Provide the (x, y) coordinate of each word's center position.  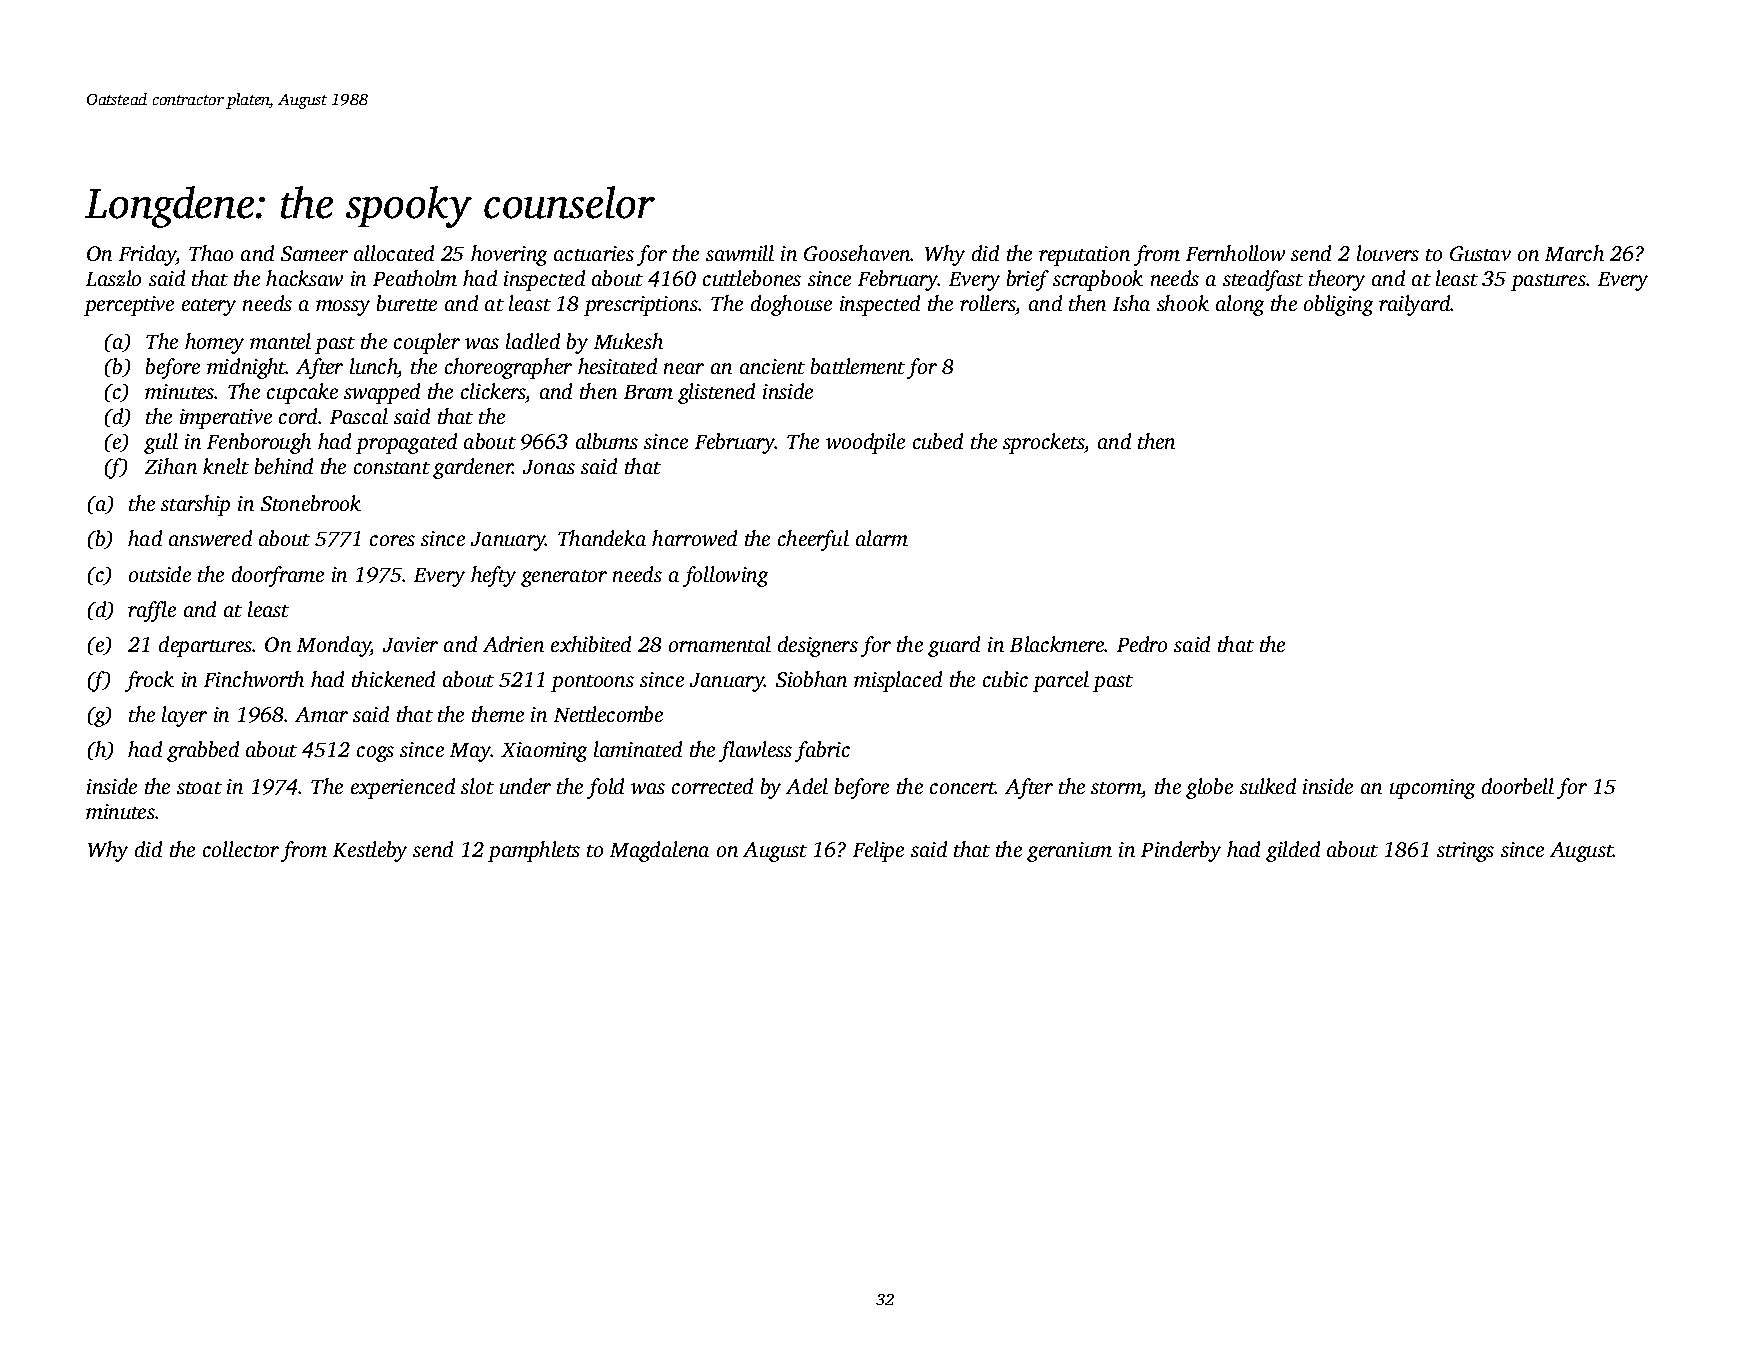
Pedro (1142, 644)
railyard (1415, 305)
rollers (987, 303)
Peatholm (415, 278)
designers (818, 646)
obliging (1338, 305)
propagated (406, 443)
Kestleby (370, 851)
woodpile (865, 443)
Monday (334, 646)
